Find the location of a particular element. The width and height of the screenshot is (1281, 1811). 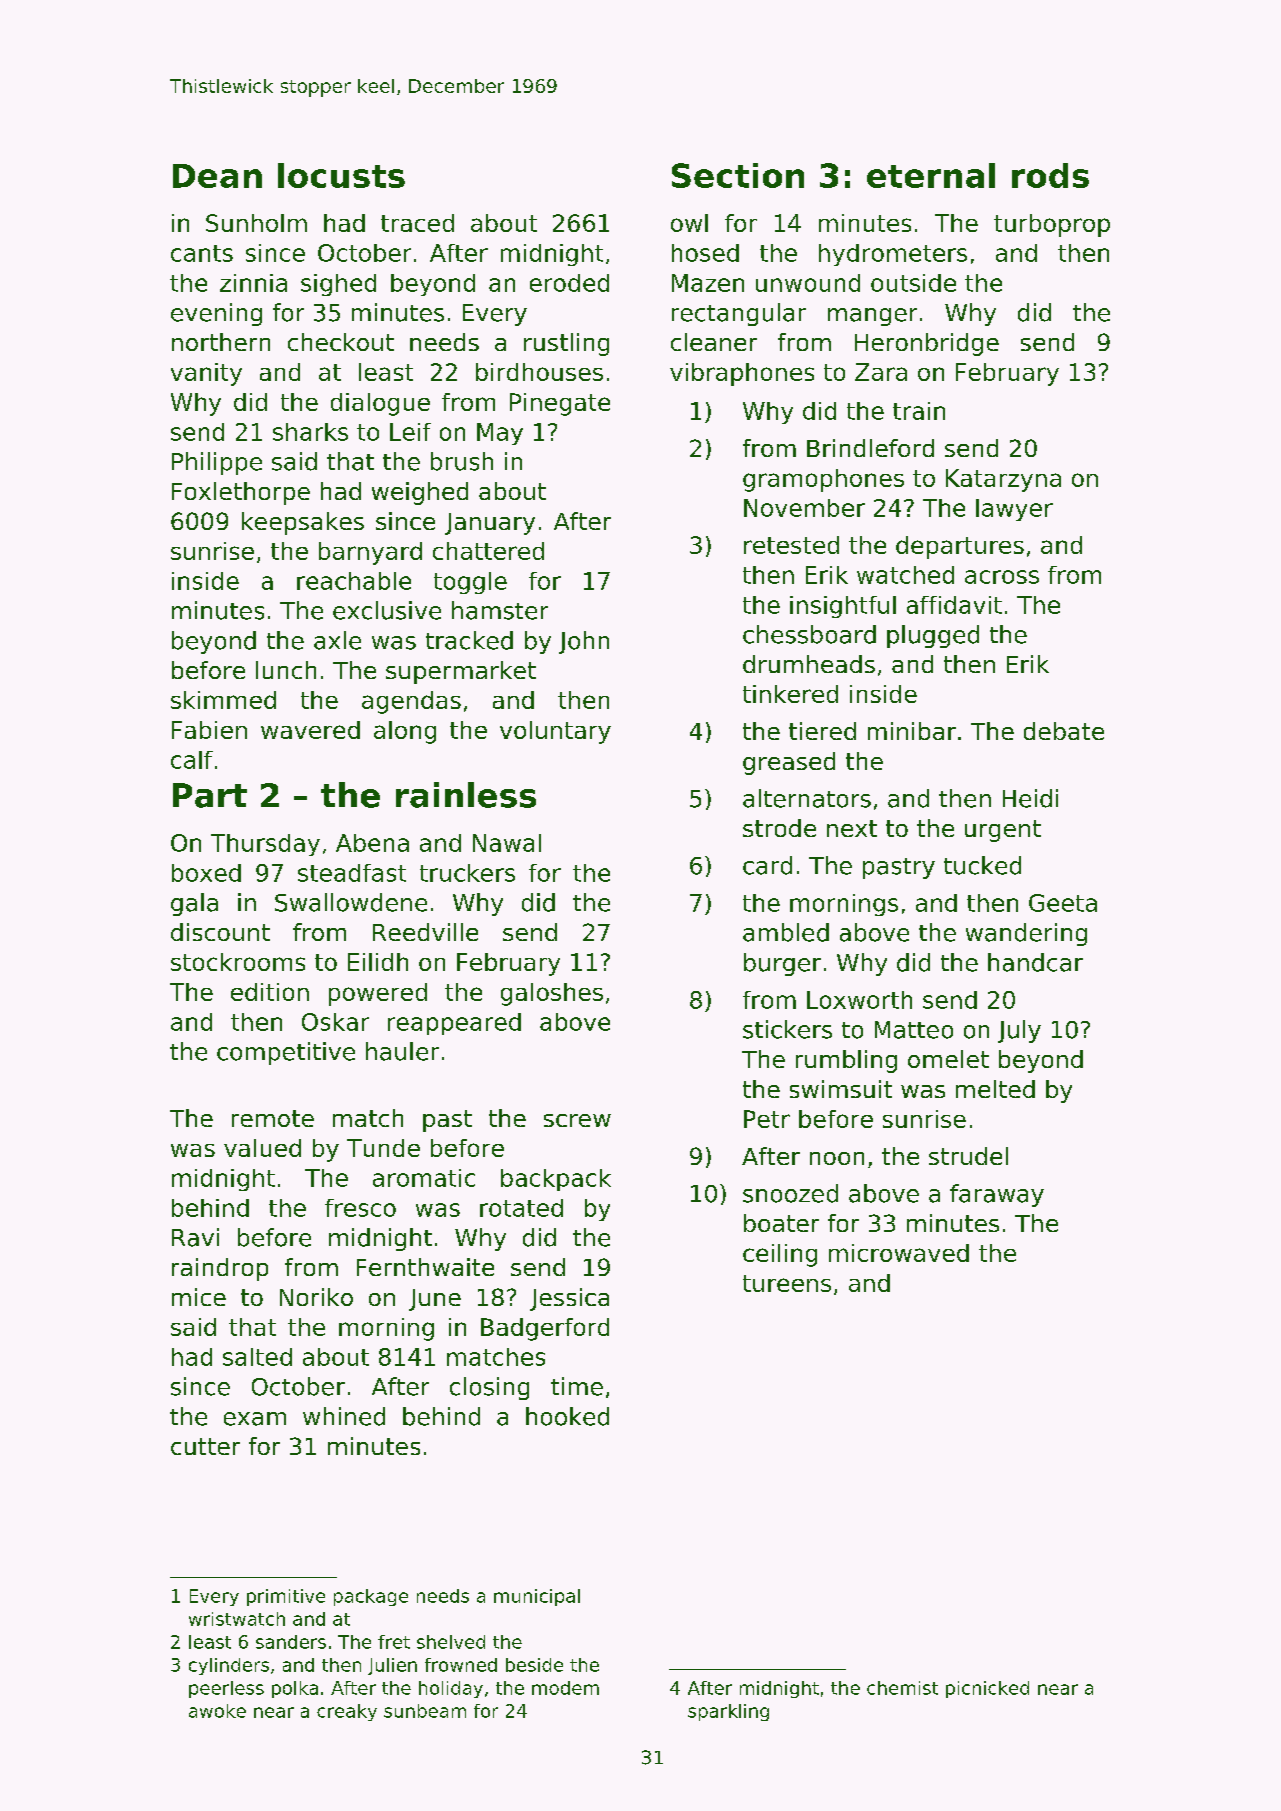

chessboard is located at coordinates (809, 634).
